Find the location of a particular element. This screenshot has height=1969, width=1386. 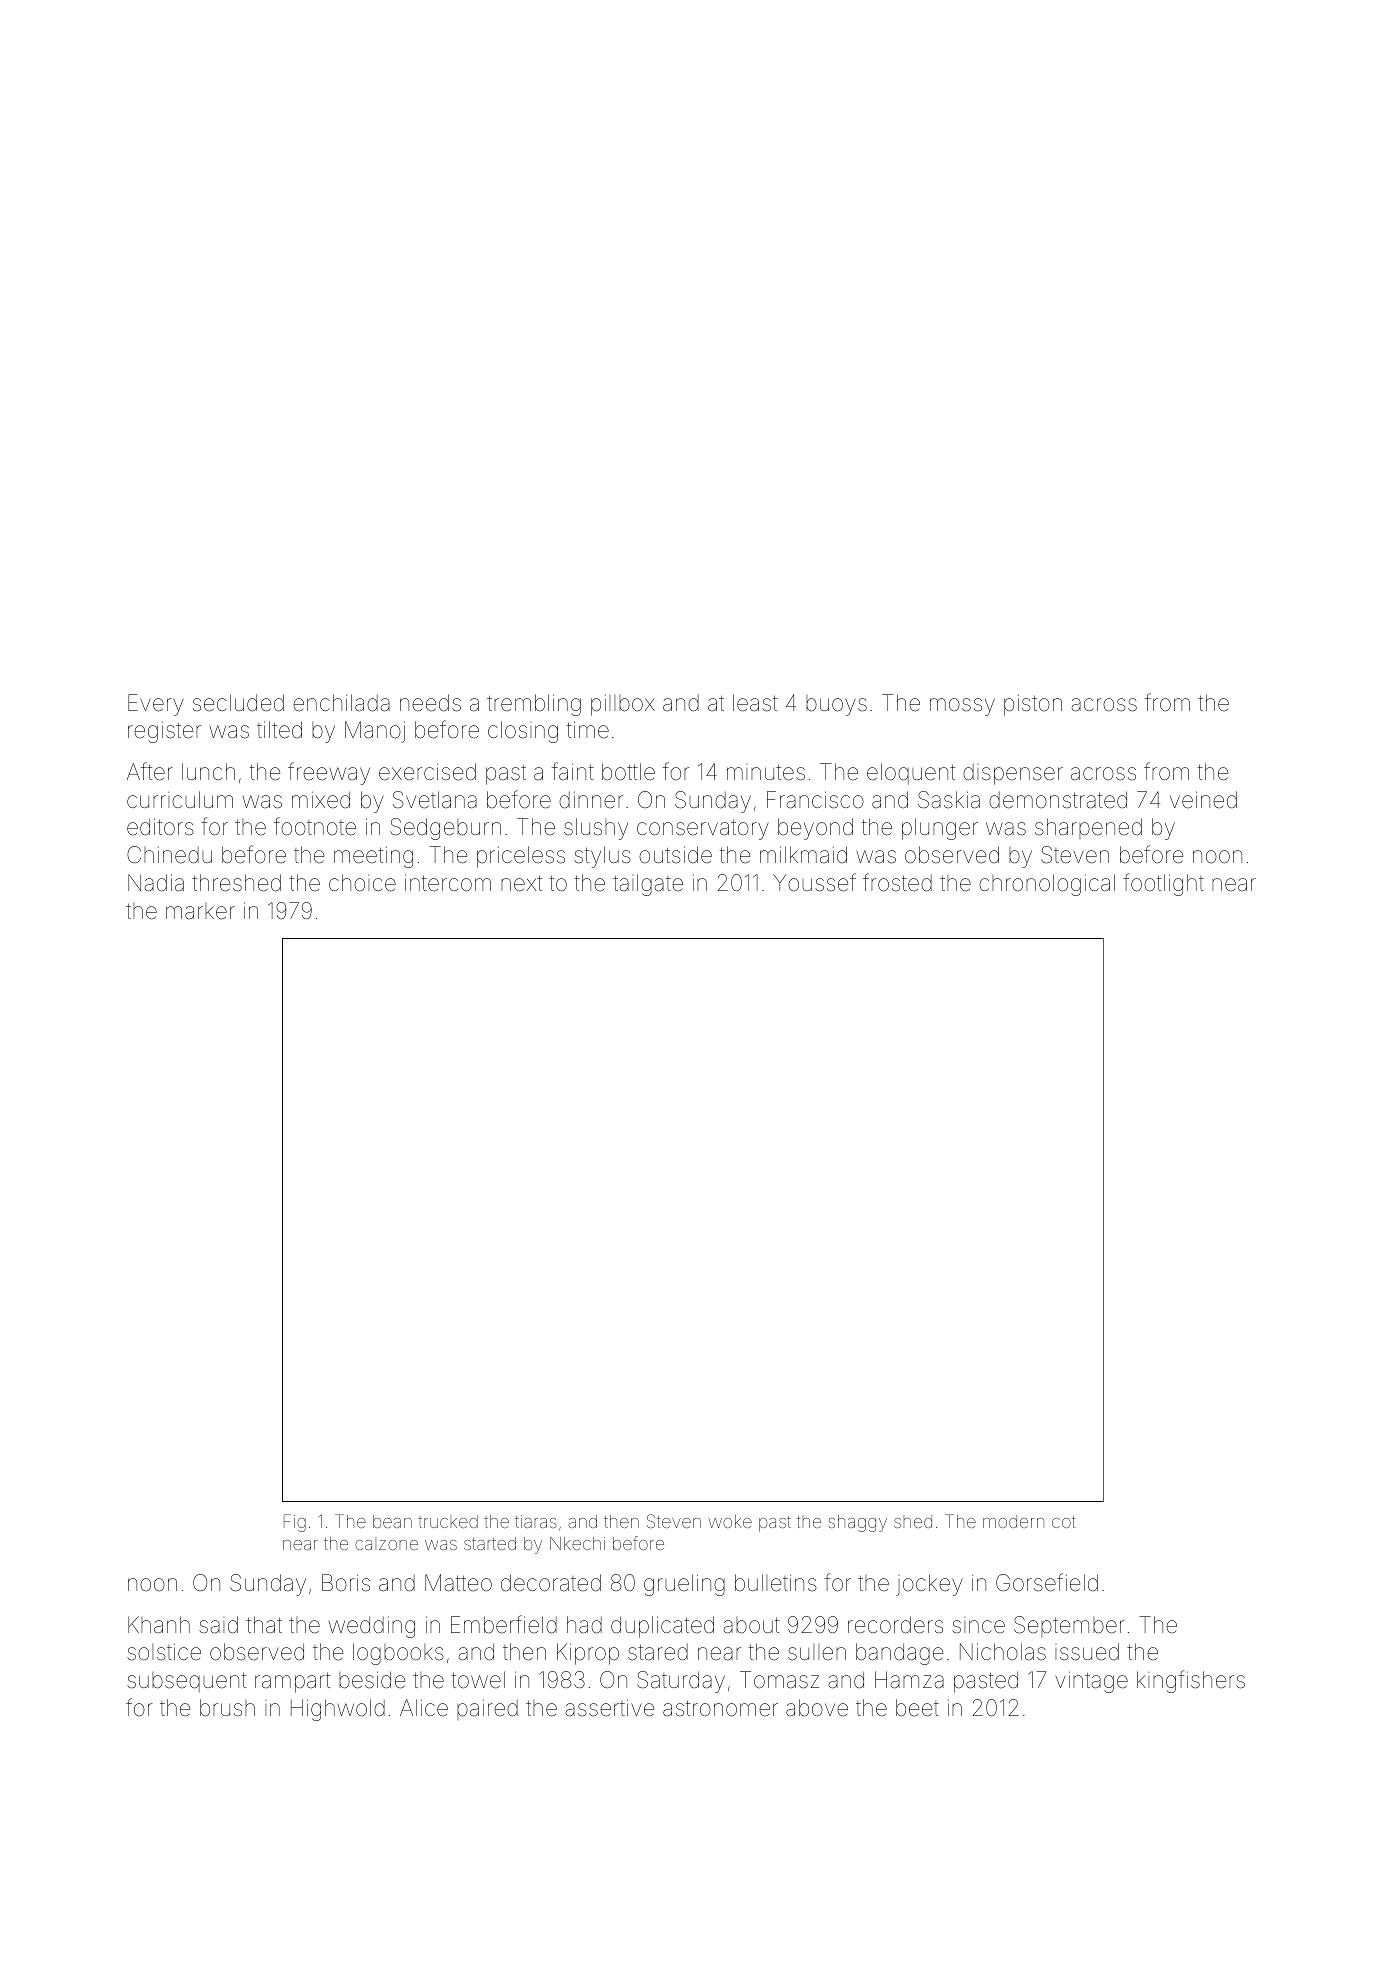

choice is located at coordinates (362, 883).
